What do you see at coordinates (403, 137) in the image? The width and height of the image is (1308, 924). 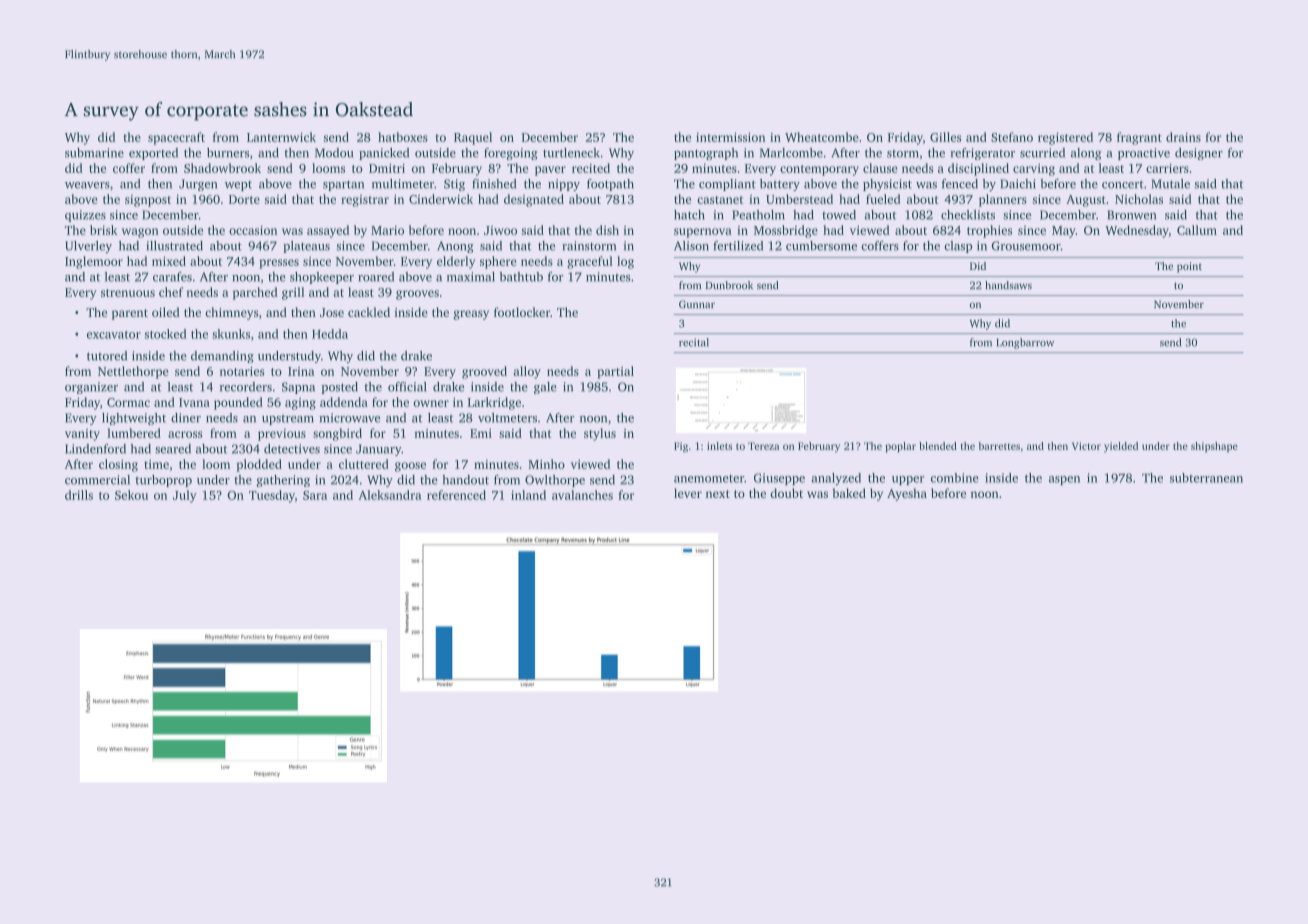 I see `hatboxes` at bounding box center [403, 137].
